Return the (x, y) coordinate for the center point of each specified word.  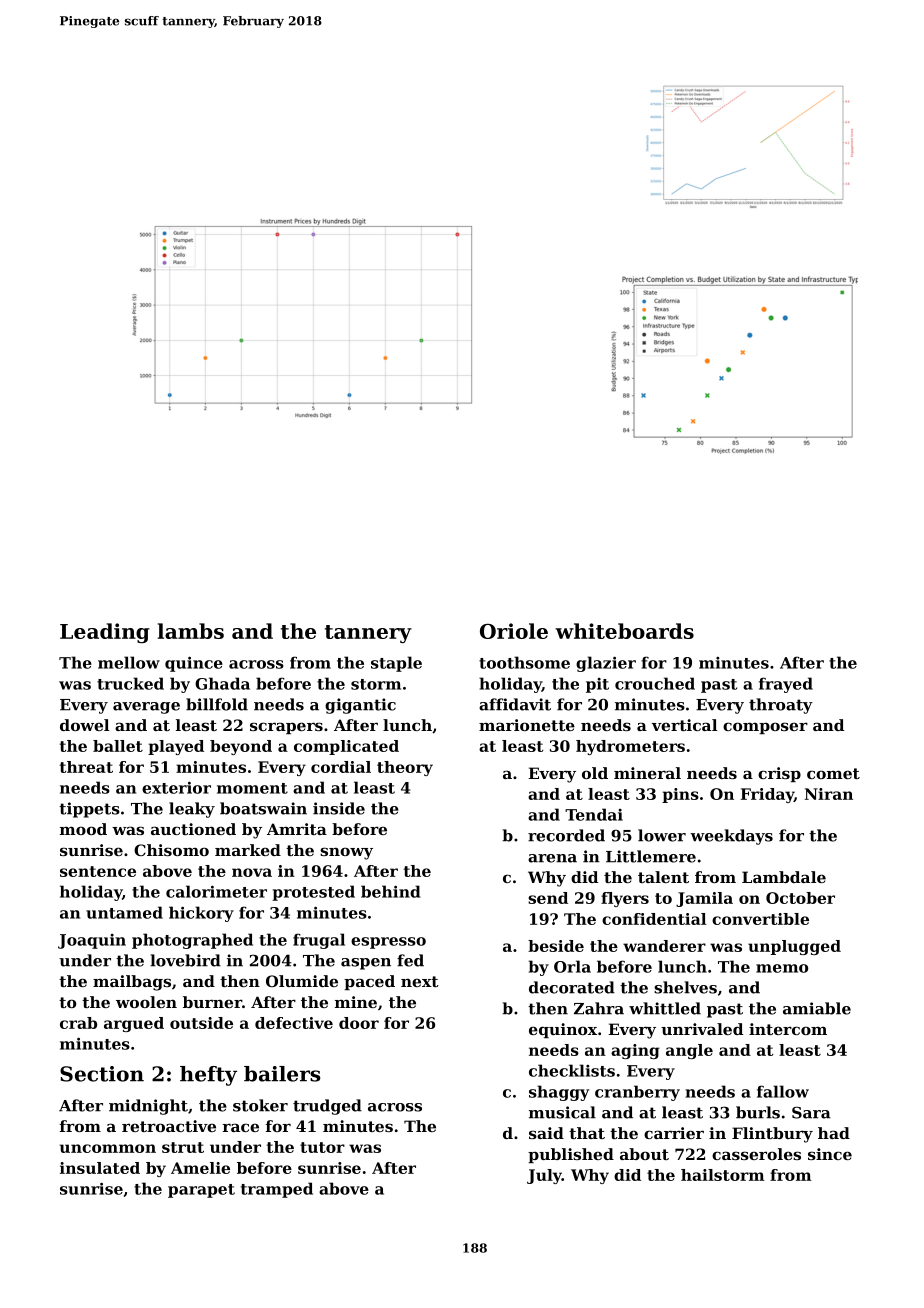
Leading (105, 633)
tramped (277, 1190)
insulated (100, 1168)
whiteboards (624, 631)
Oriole (514, 631)
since (830, 1154)
